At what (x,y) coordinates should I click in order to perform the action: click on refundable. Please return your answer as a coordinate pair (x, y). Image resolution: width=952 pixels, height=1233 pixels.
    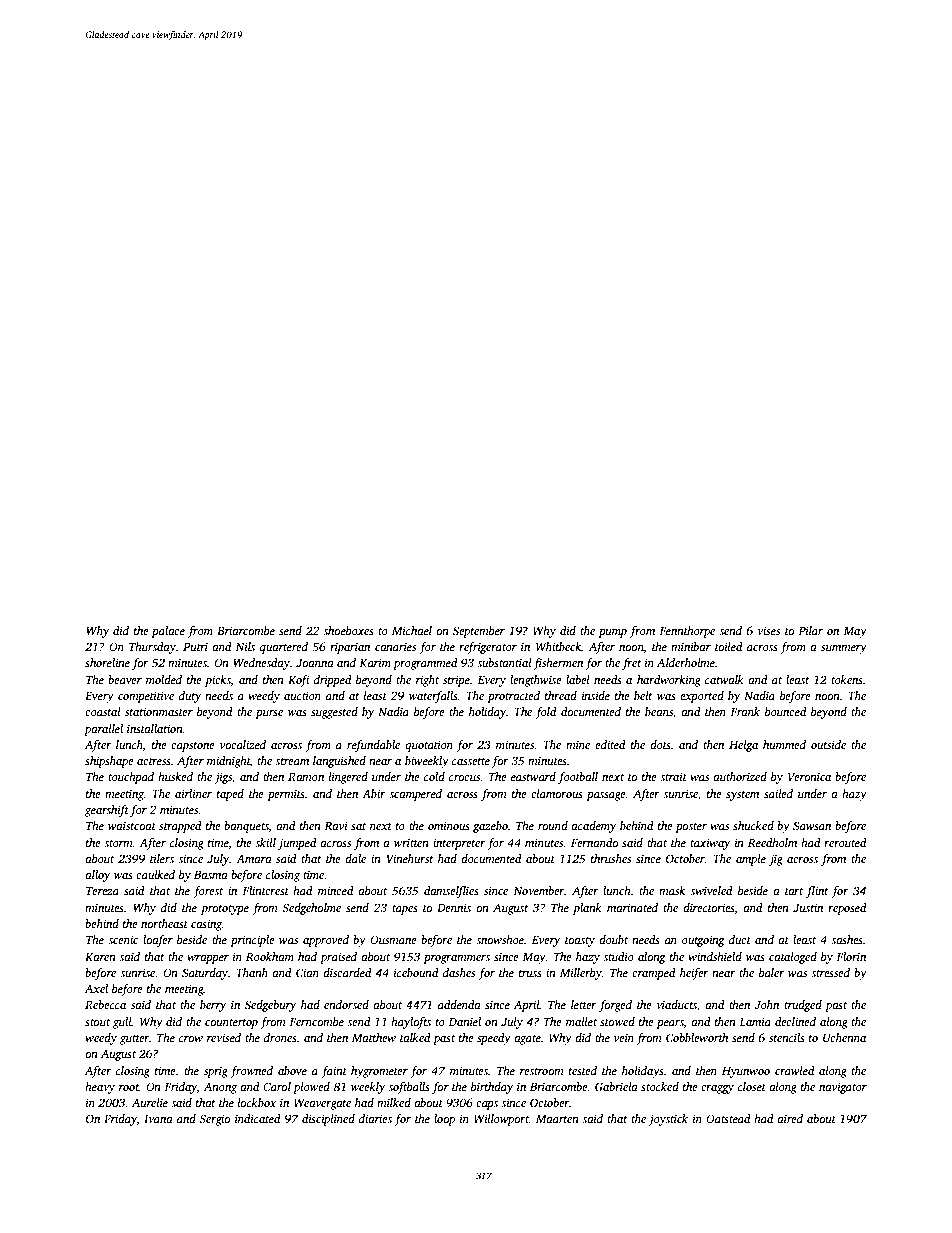
    Looking at the image, I should click on (373, 746).
